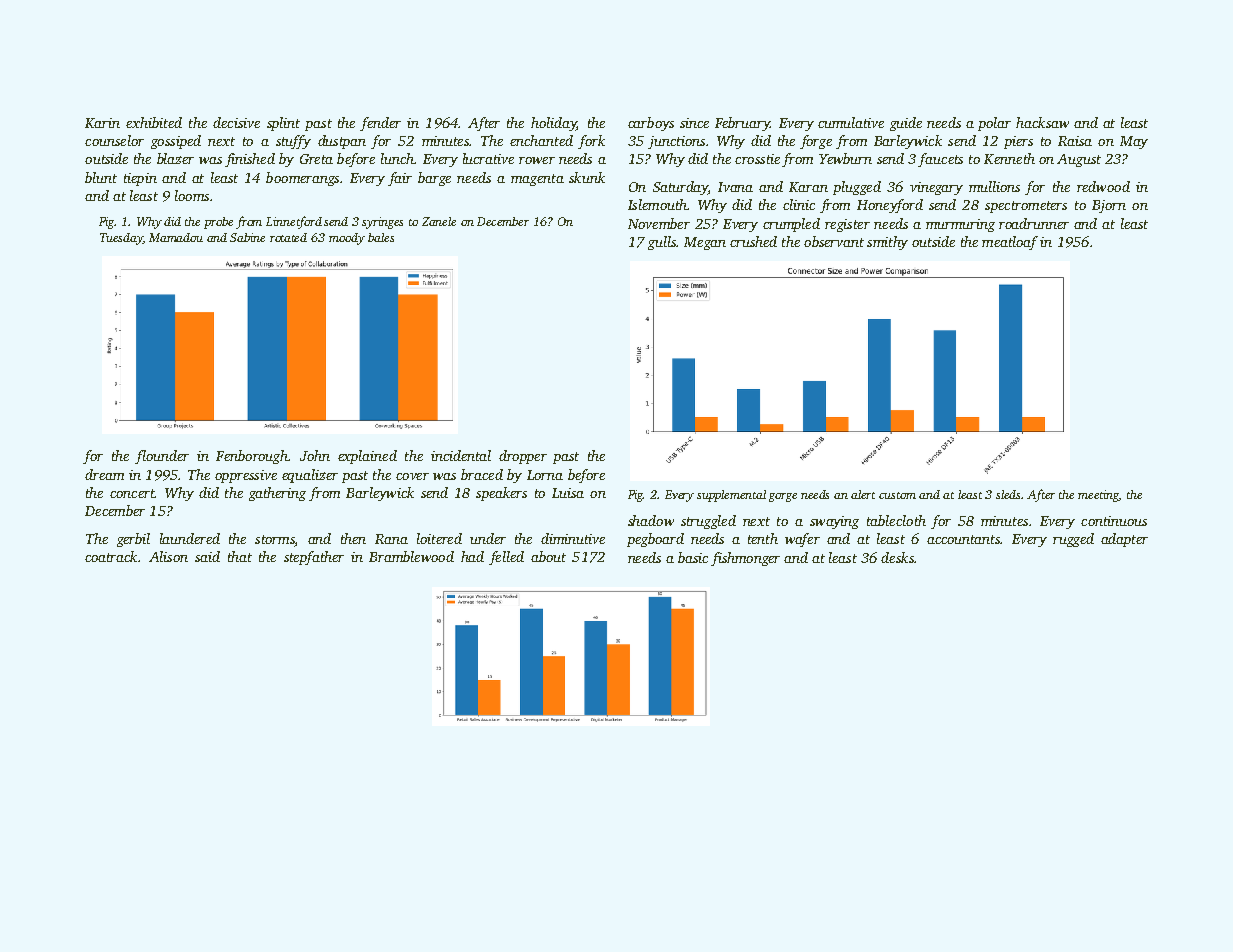 The width and height of the screenshot is (1233, 952). What do you see at coordinates (176, 237) in the screenshot?
I see `Mamadou` at bounding box center [176, 237].
